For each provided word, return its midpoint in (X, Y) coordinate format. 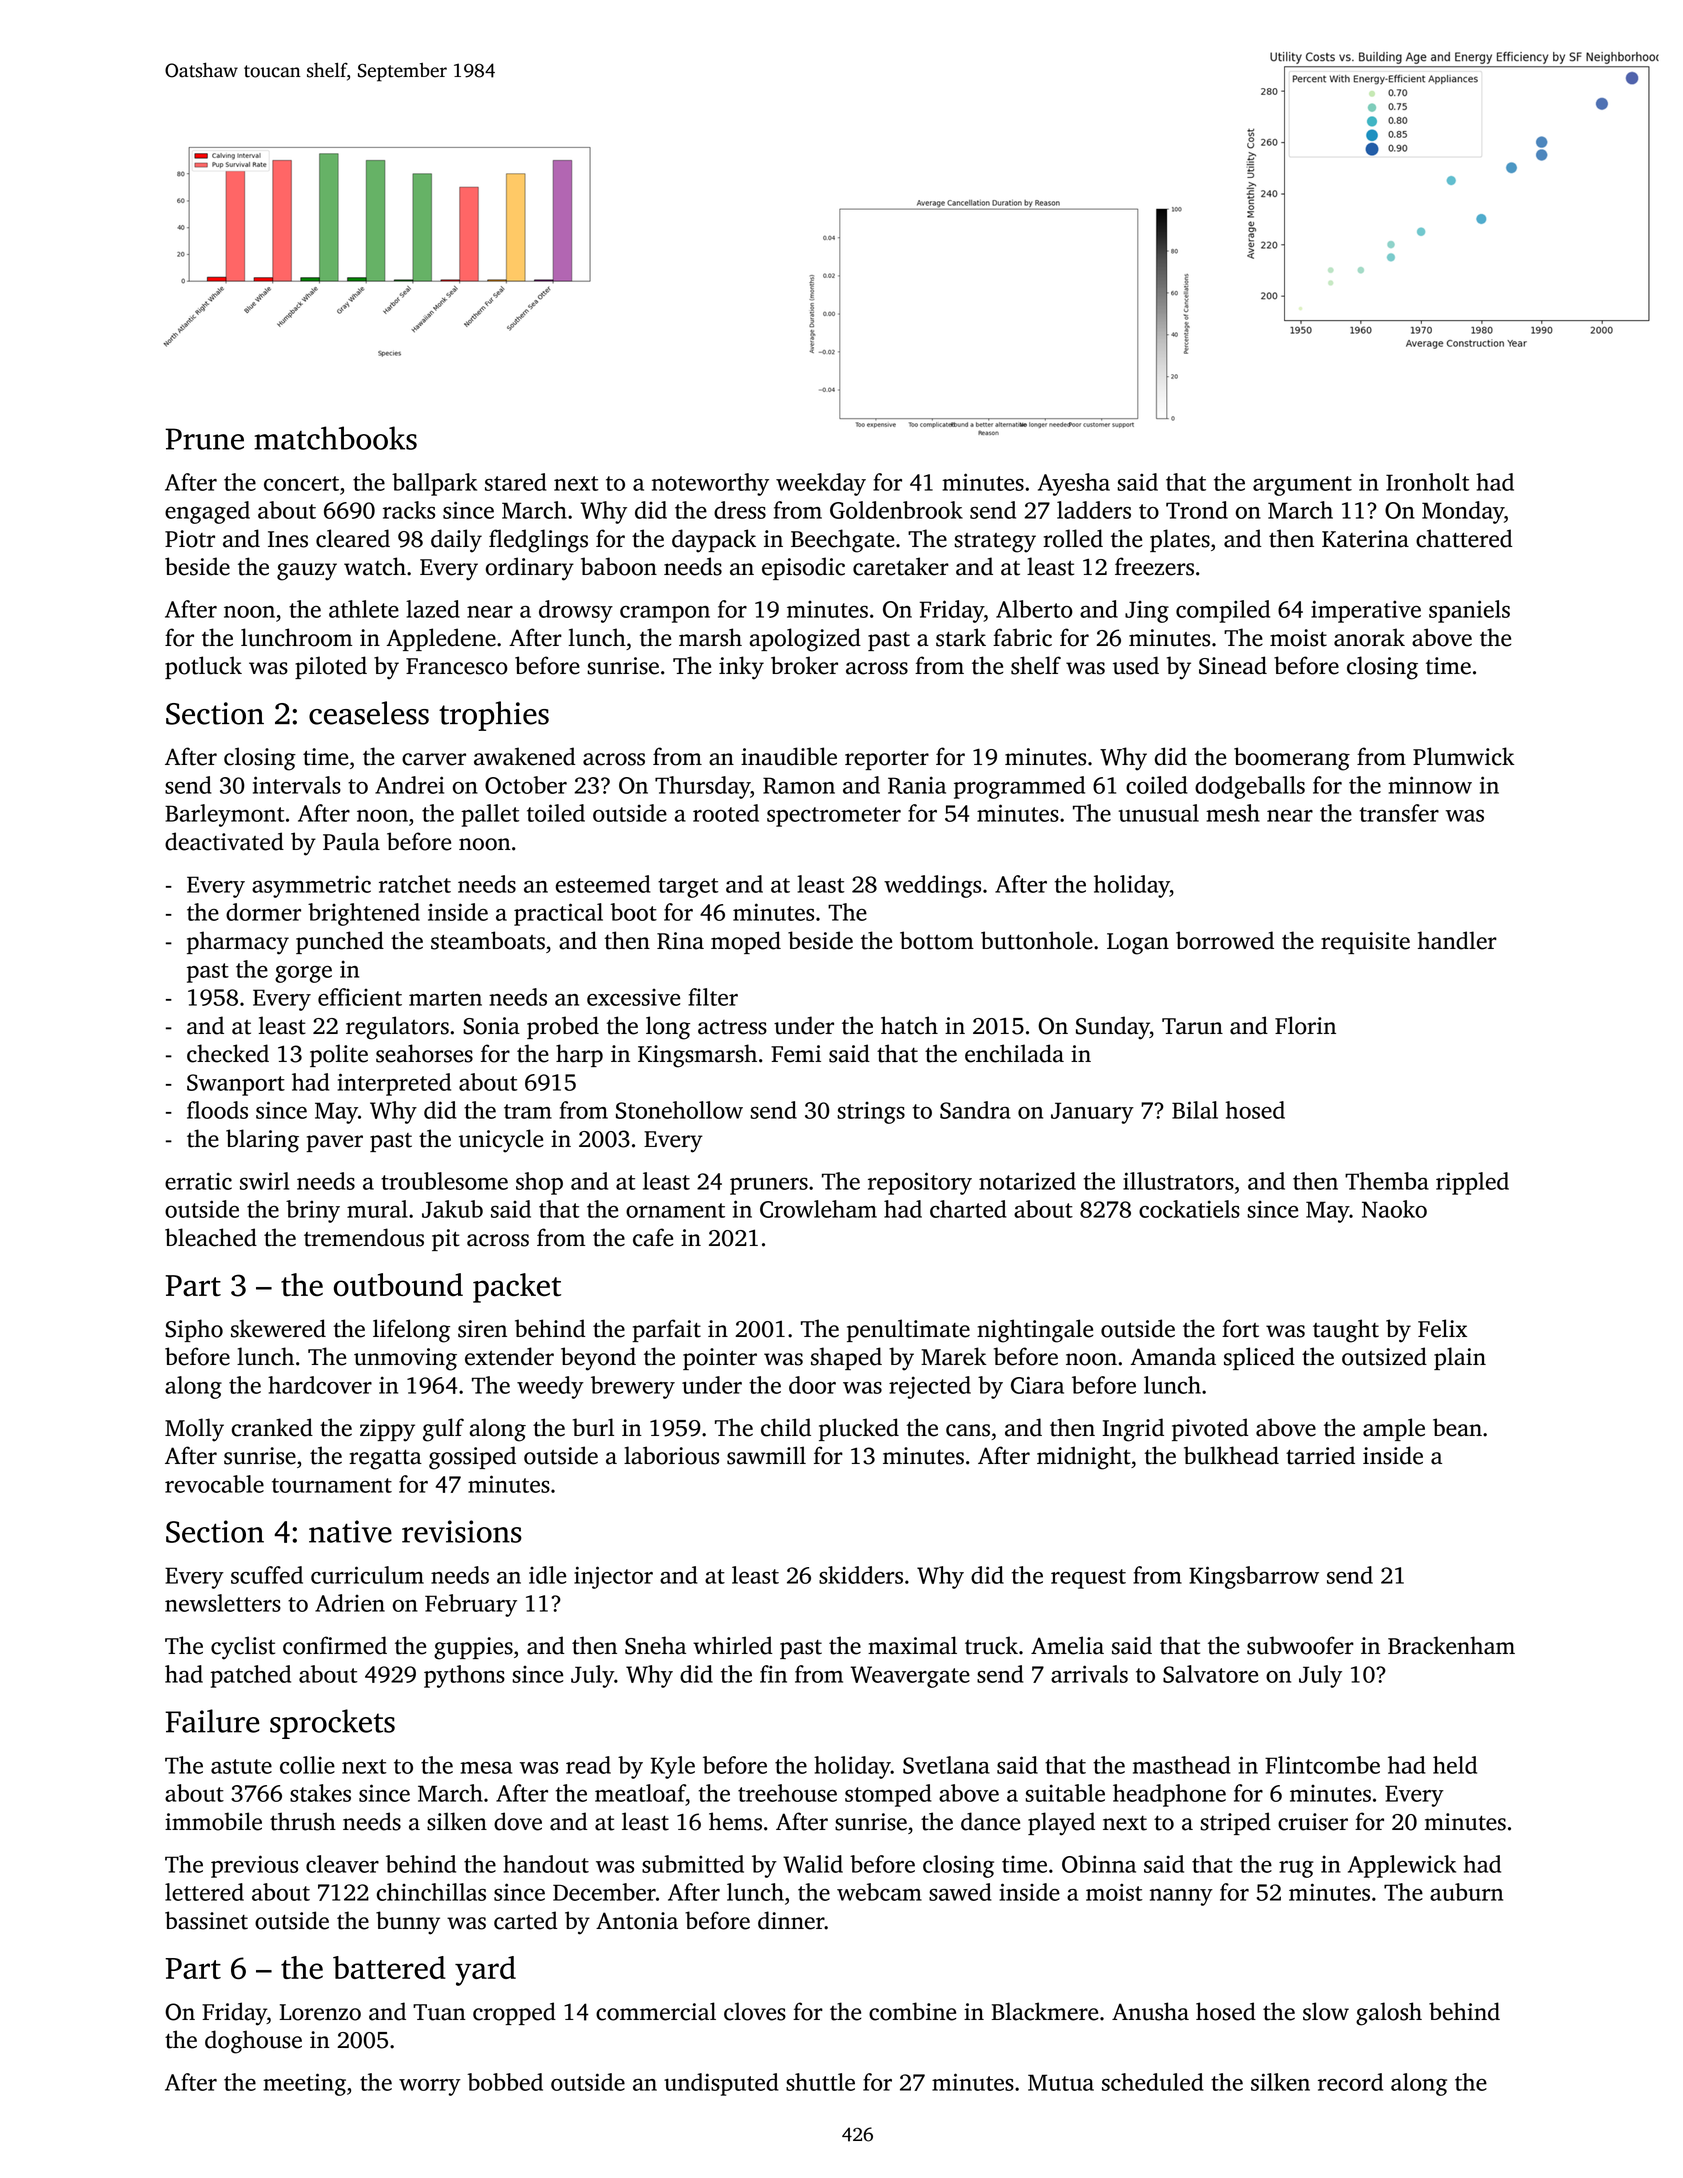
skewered (278, 1328)
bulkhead (1231, 1455)
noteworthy (710, 484)
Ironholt (1428, 482)
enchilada (1014, 1053)
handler (1457, 940)
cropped (514, 2013)
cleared (353, 538)
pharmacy (238, 943)
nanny (1181, 1897)
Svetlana (946, 1765)
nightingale (1035, 1331)
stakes (320, 1793)
